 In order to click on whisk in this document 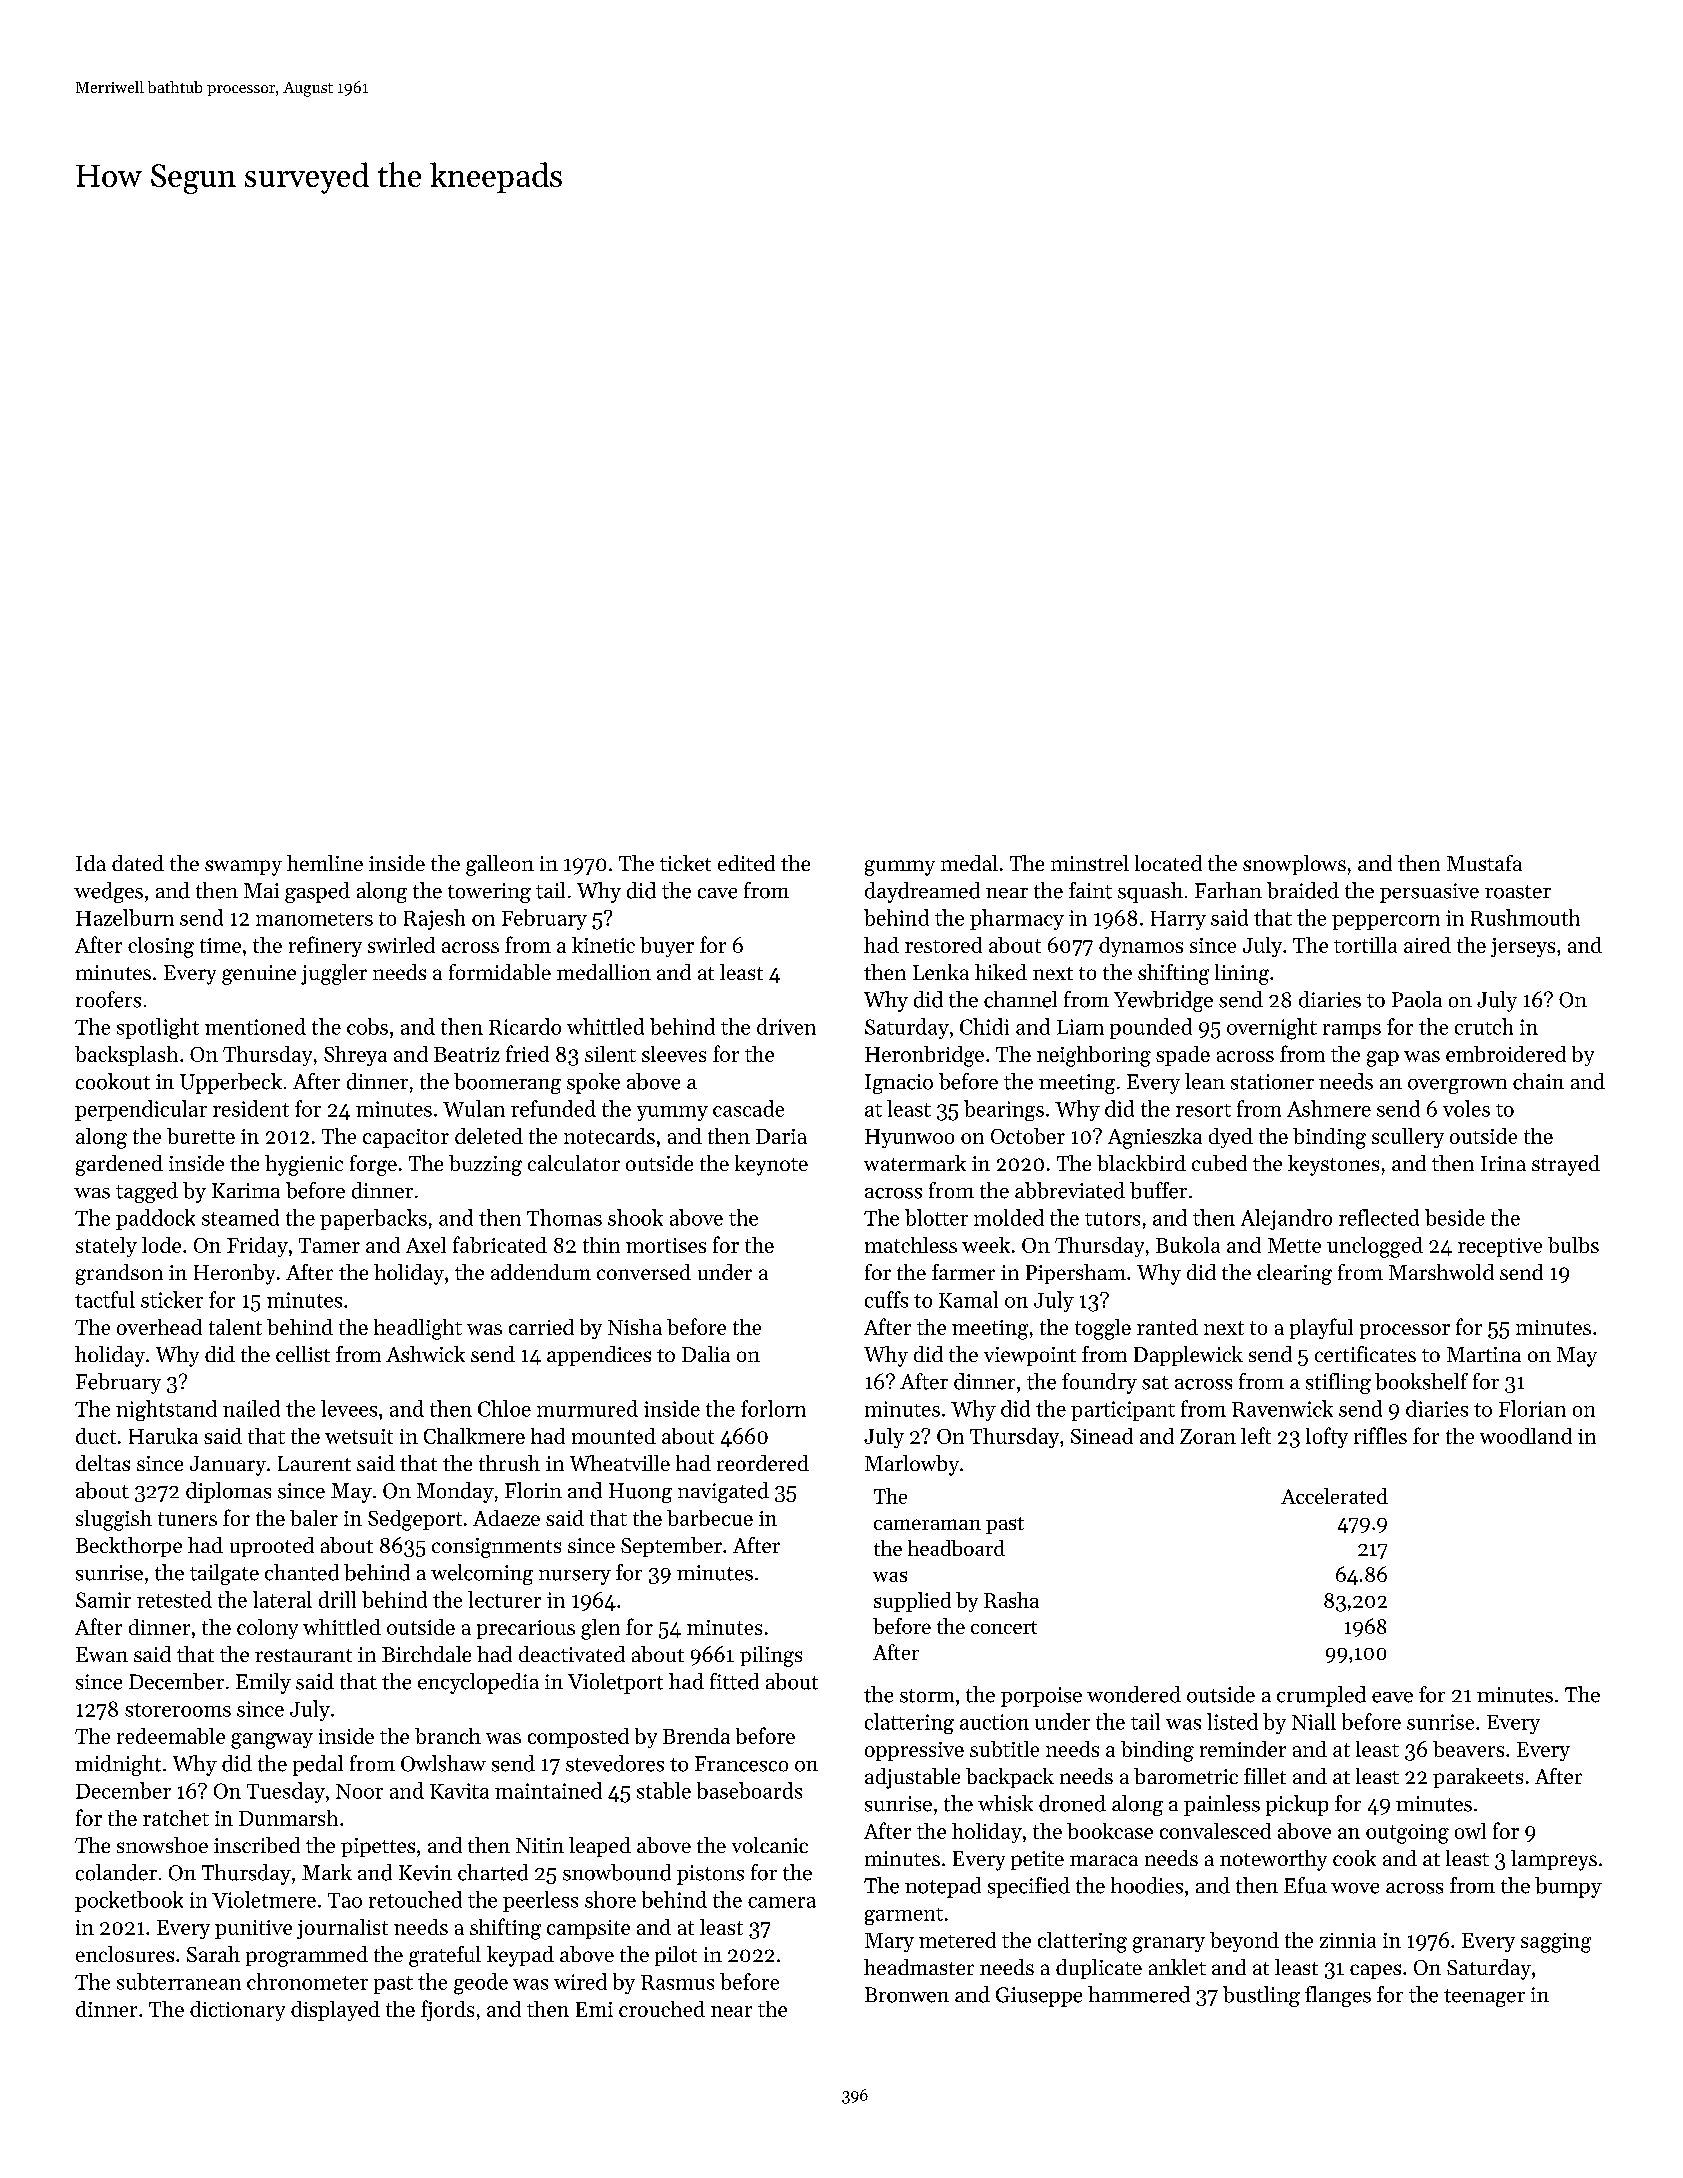, I will do `click(1005, 1803)`.
